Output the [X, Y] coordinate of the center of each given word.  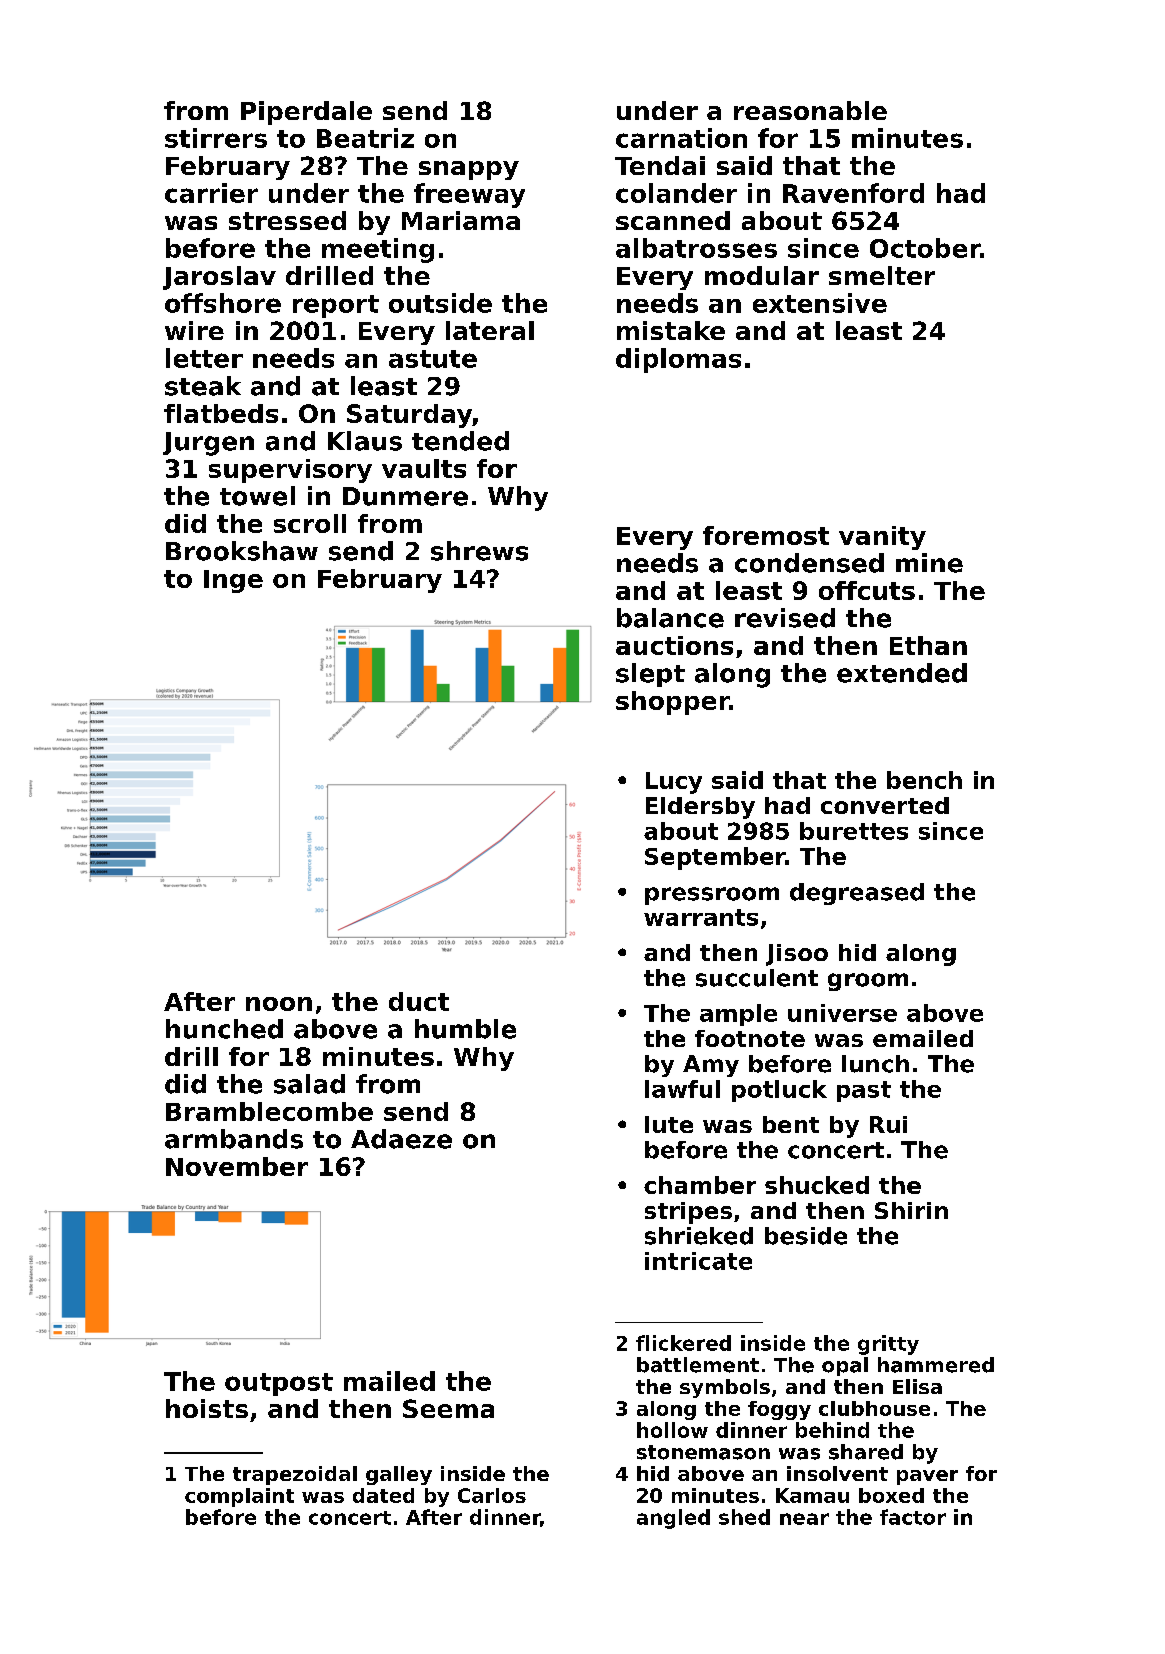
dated [383, 1495]
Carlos [492, 1495]
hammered [936, 1365]
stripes [688, 1213]
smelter [882, 275]
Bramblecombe [269, 1111]
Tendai [660, 165]
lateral [490, 330]
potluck [779, 1091]
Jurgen [208, 444]
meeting [378, 250]
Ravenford [853, 193]
